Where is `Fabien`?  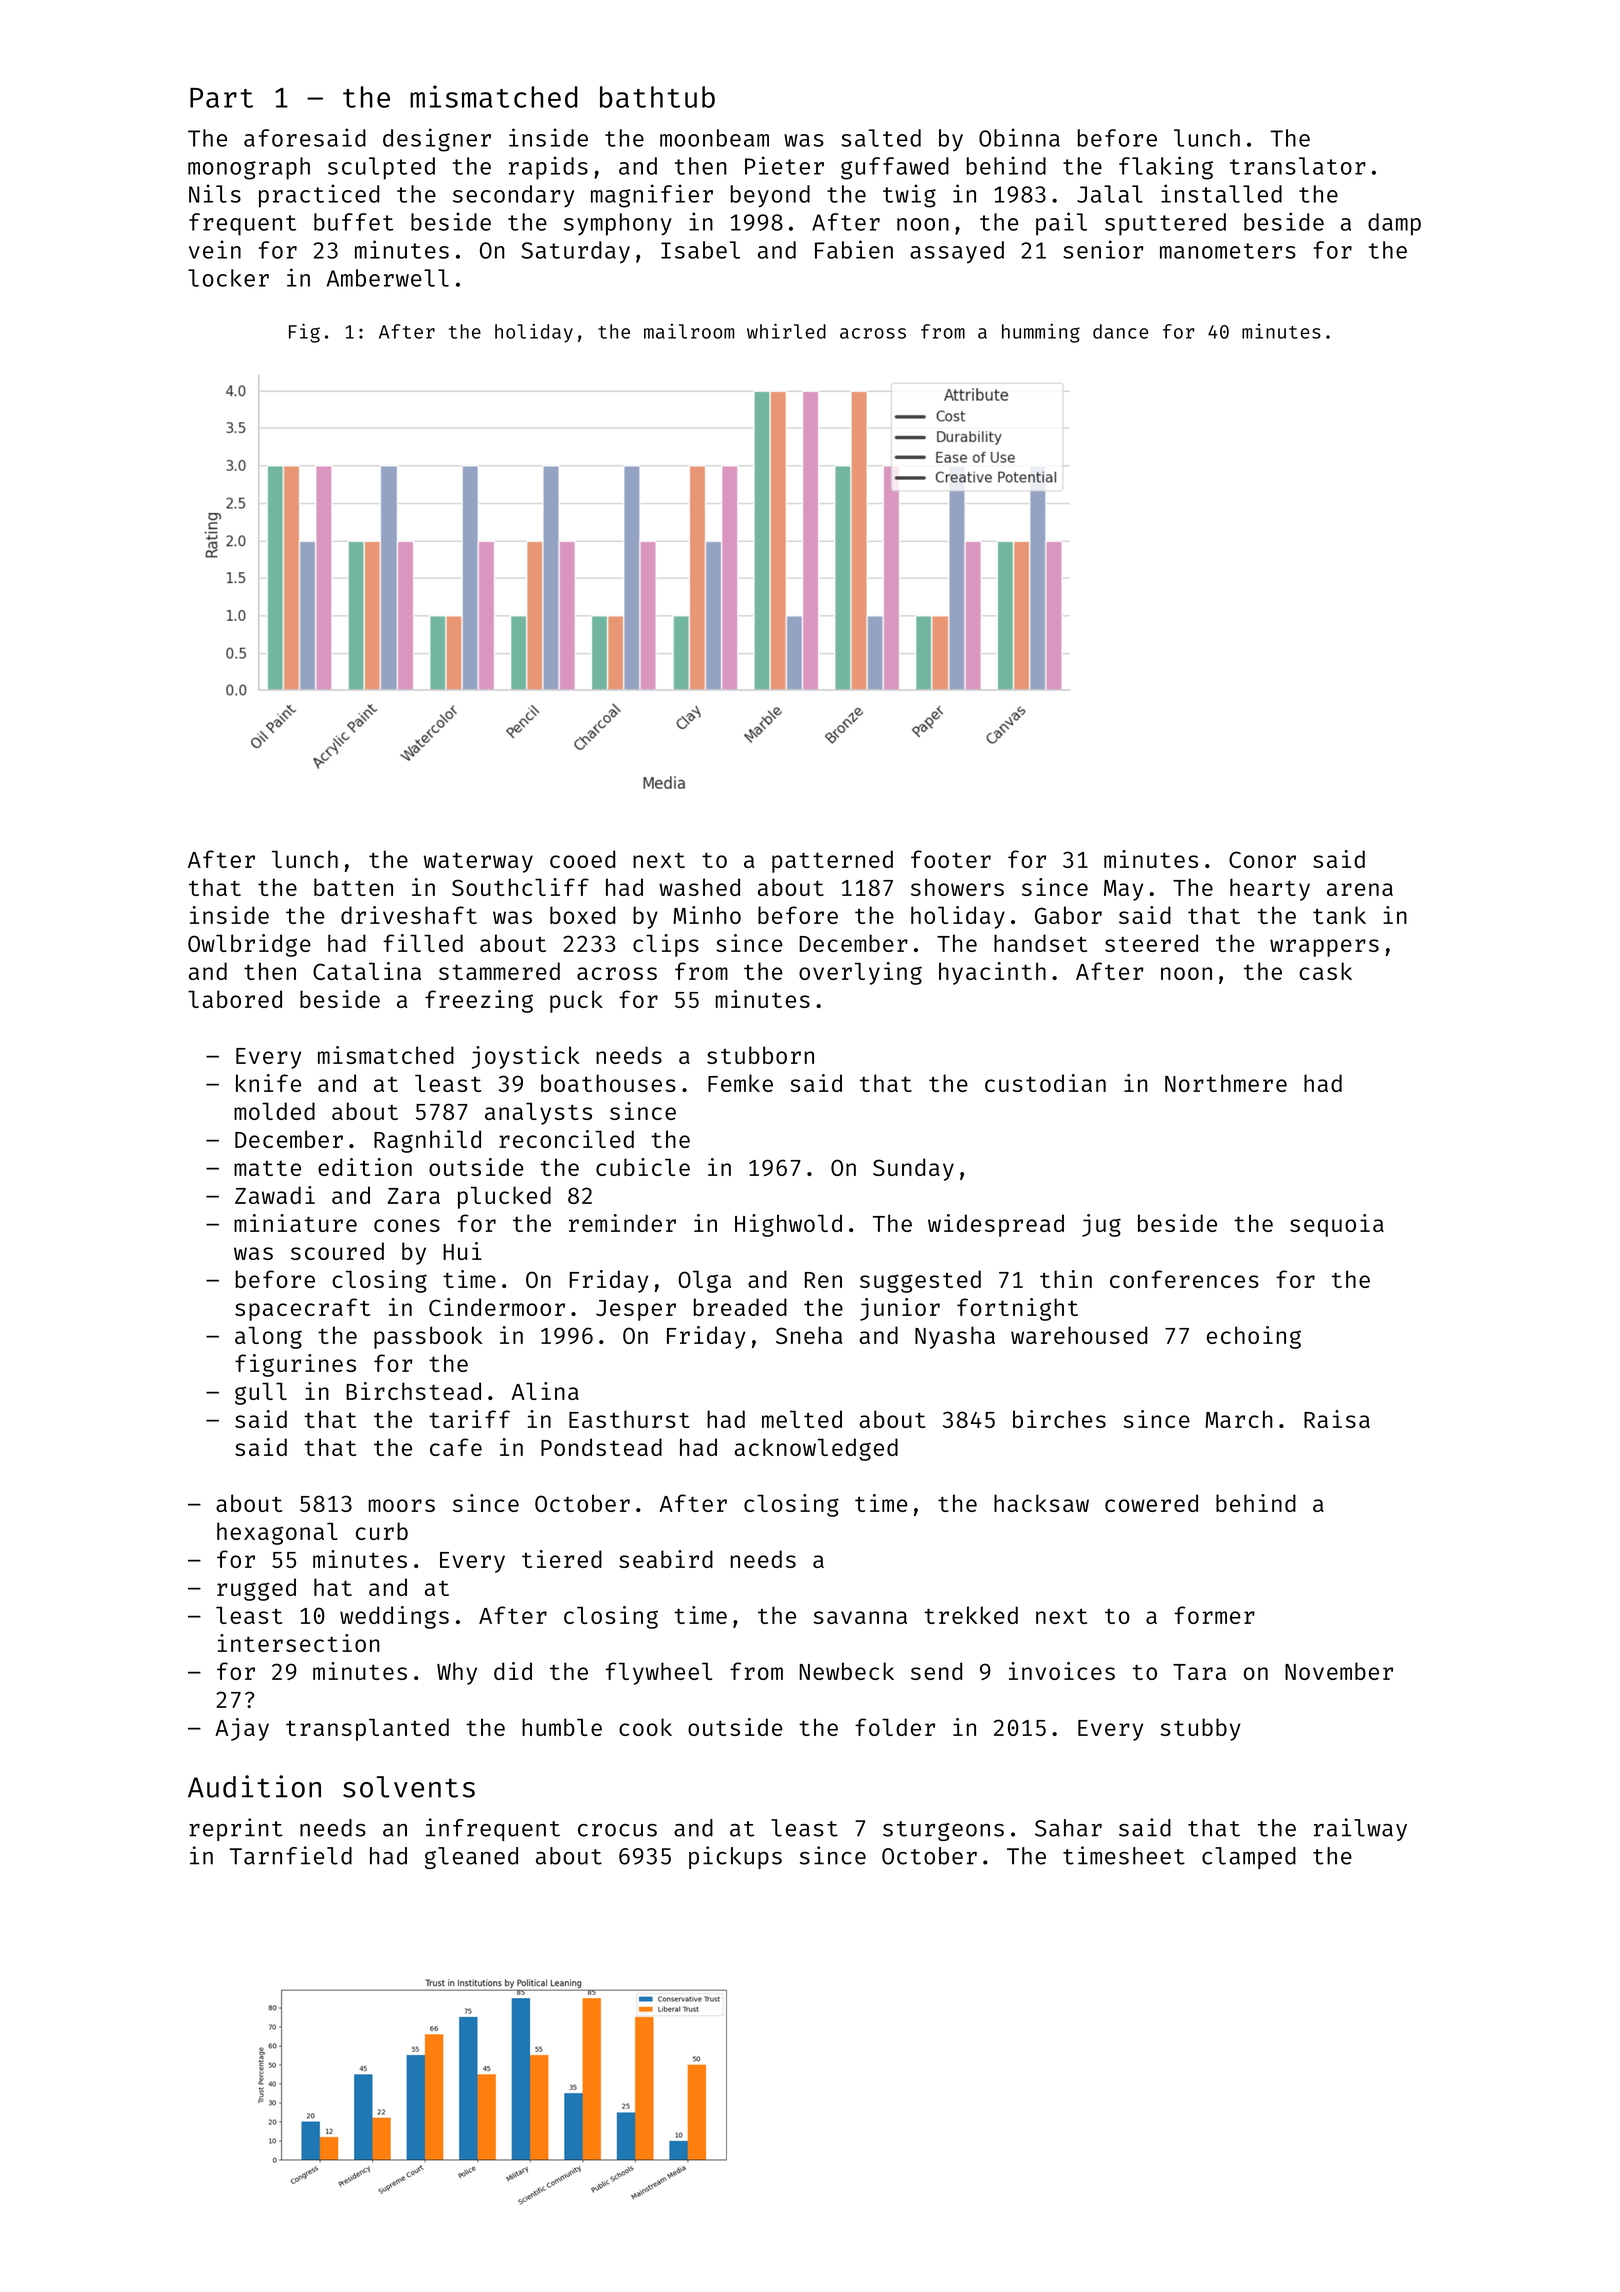 Fabien is located at coordinates (854, 249).
